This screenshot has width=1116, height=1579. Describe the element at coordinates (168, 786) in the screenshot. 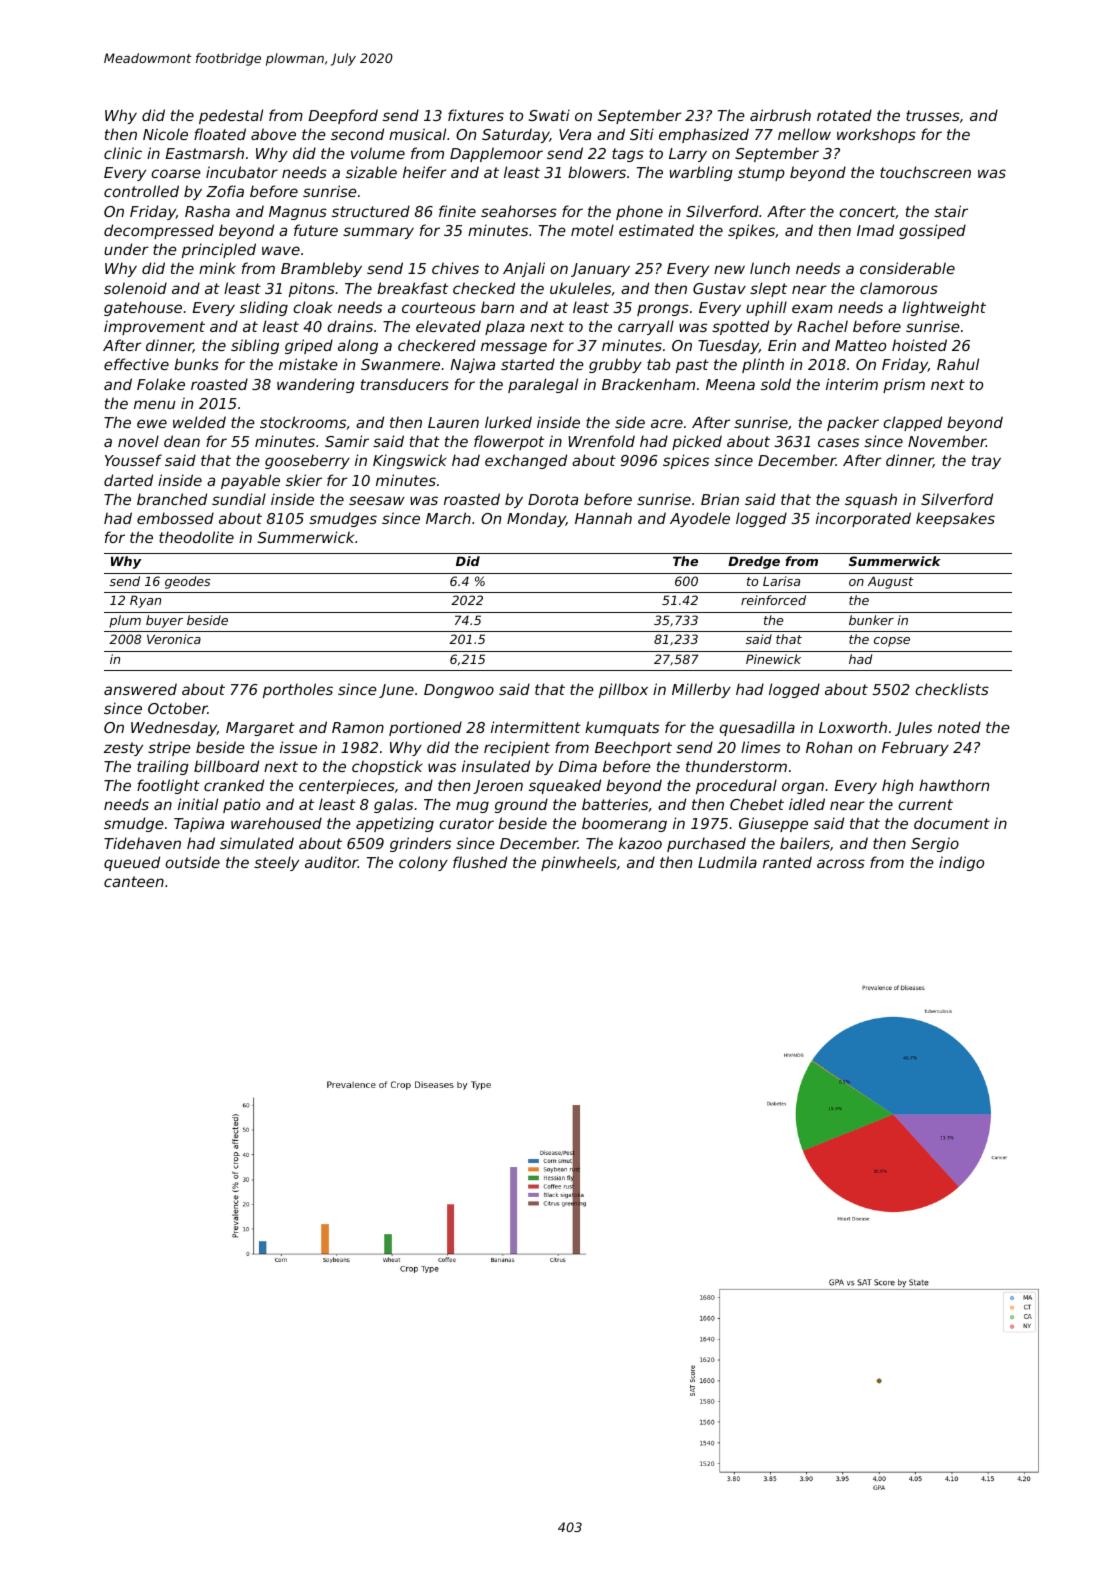

I see `footlight` at that location.
